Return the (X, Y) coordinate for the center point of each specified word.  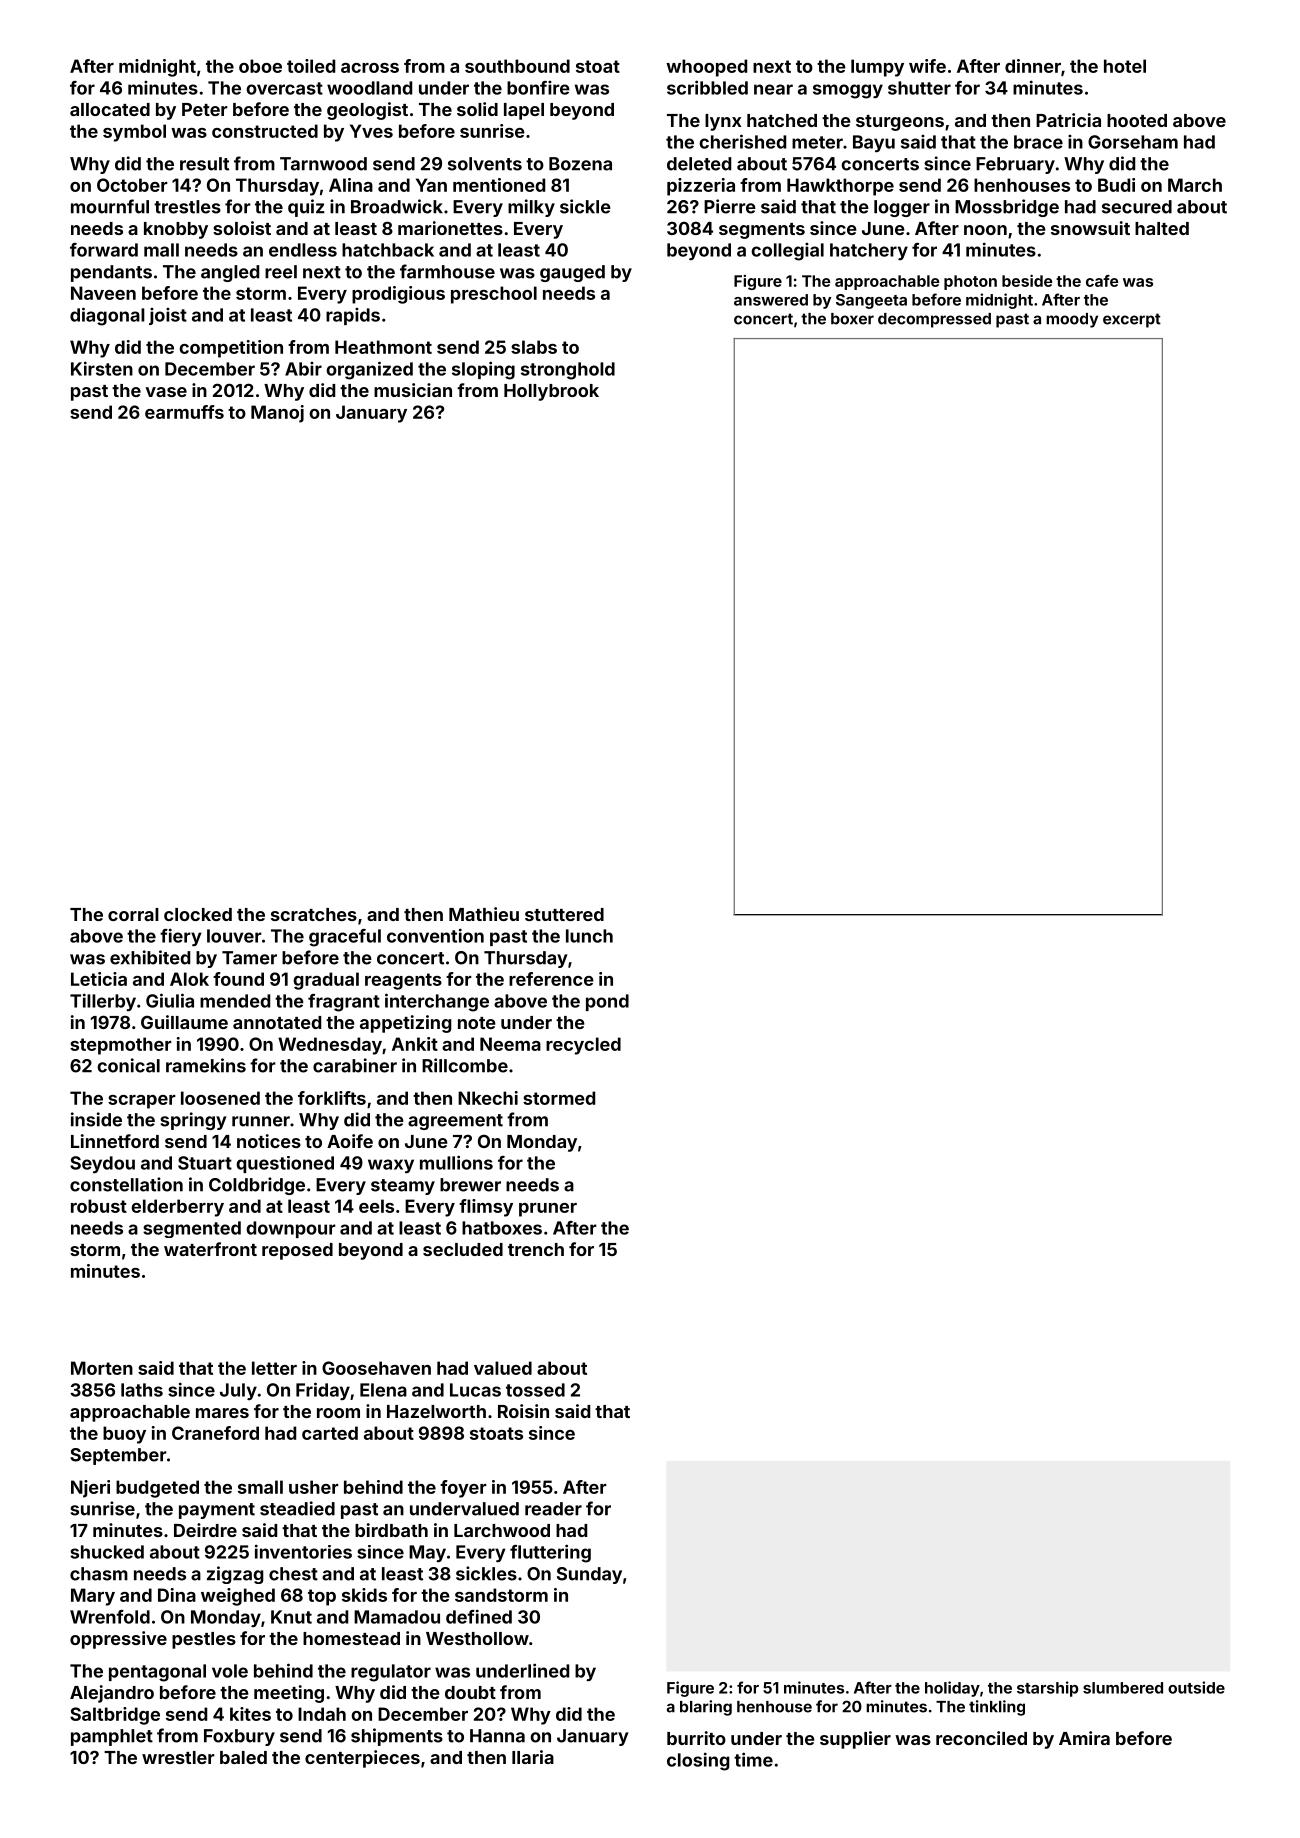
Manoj (277, 414)
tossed (535, 1390)
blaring (706, 1708)
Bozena (580, 164)
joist (168, 316)
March (1195, 185)
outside (1196, 1687)
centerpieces (362, 1759)
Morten (102, 1368)
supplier (855, 1740)
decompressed (934, 320)
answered (771, 300)
